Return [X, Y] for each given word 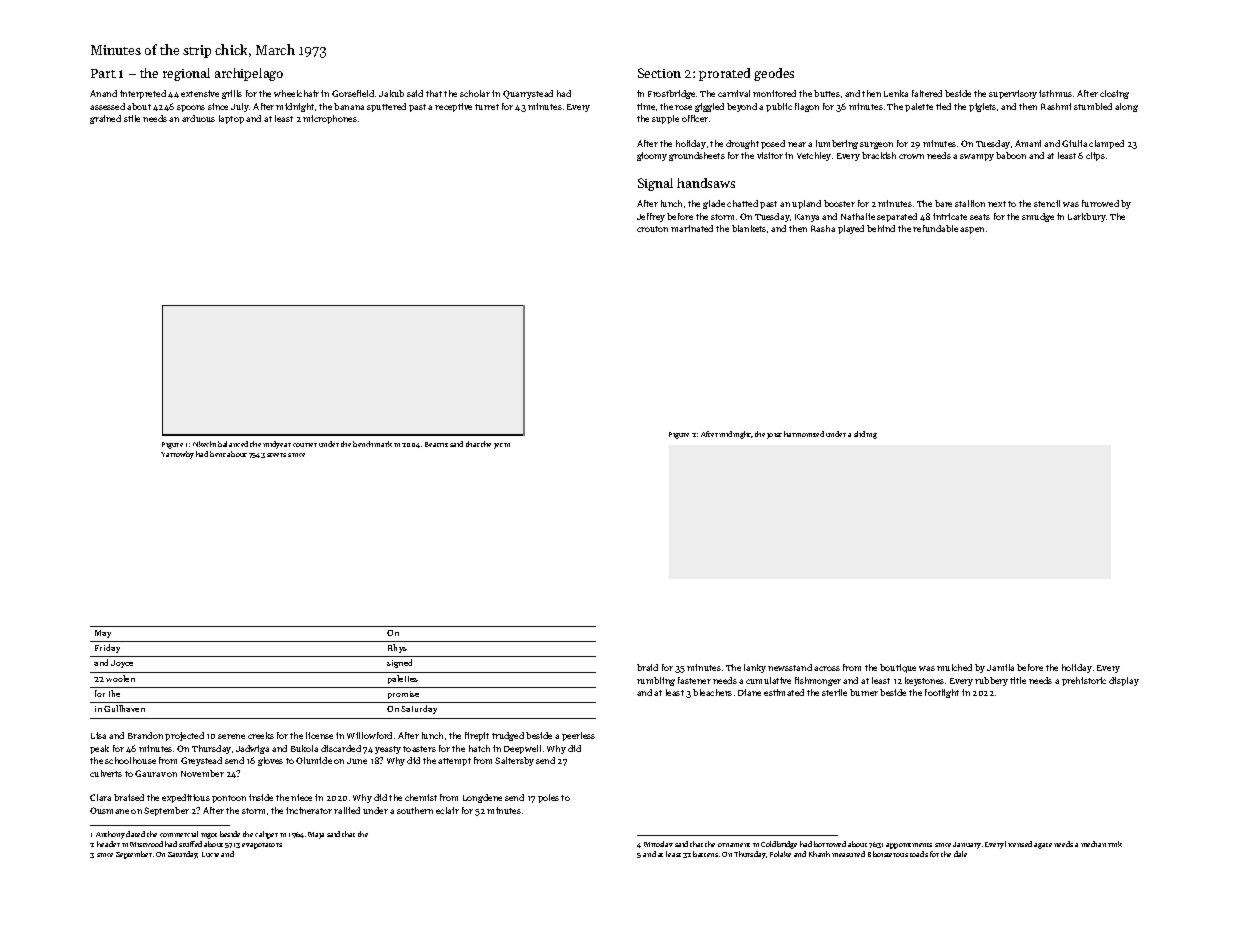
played [851, 229]
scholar [475, 93]
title [1018, 680]
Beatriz [436, 444]
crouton [652, 229]
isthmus [1055, 93]
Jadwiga [252, 749]
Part [103, 73]
